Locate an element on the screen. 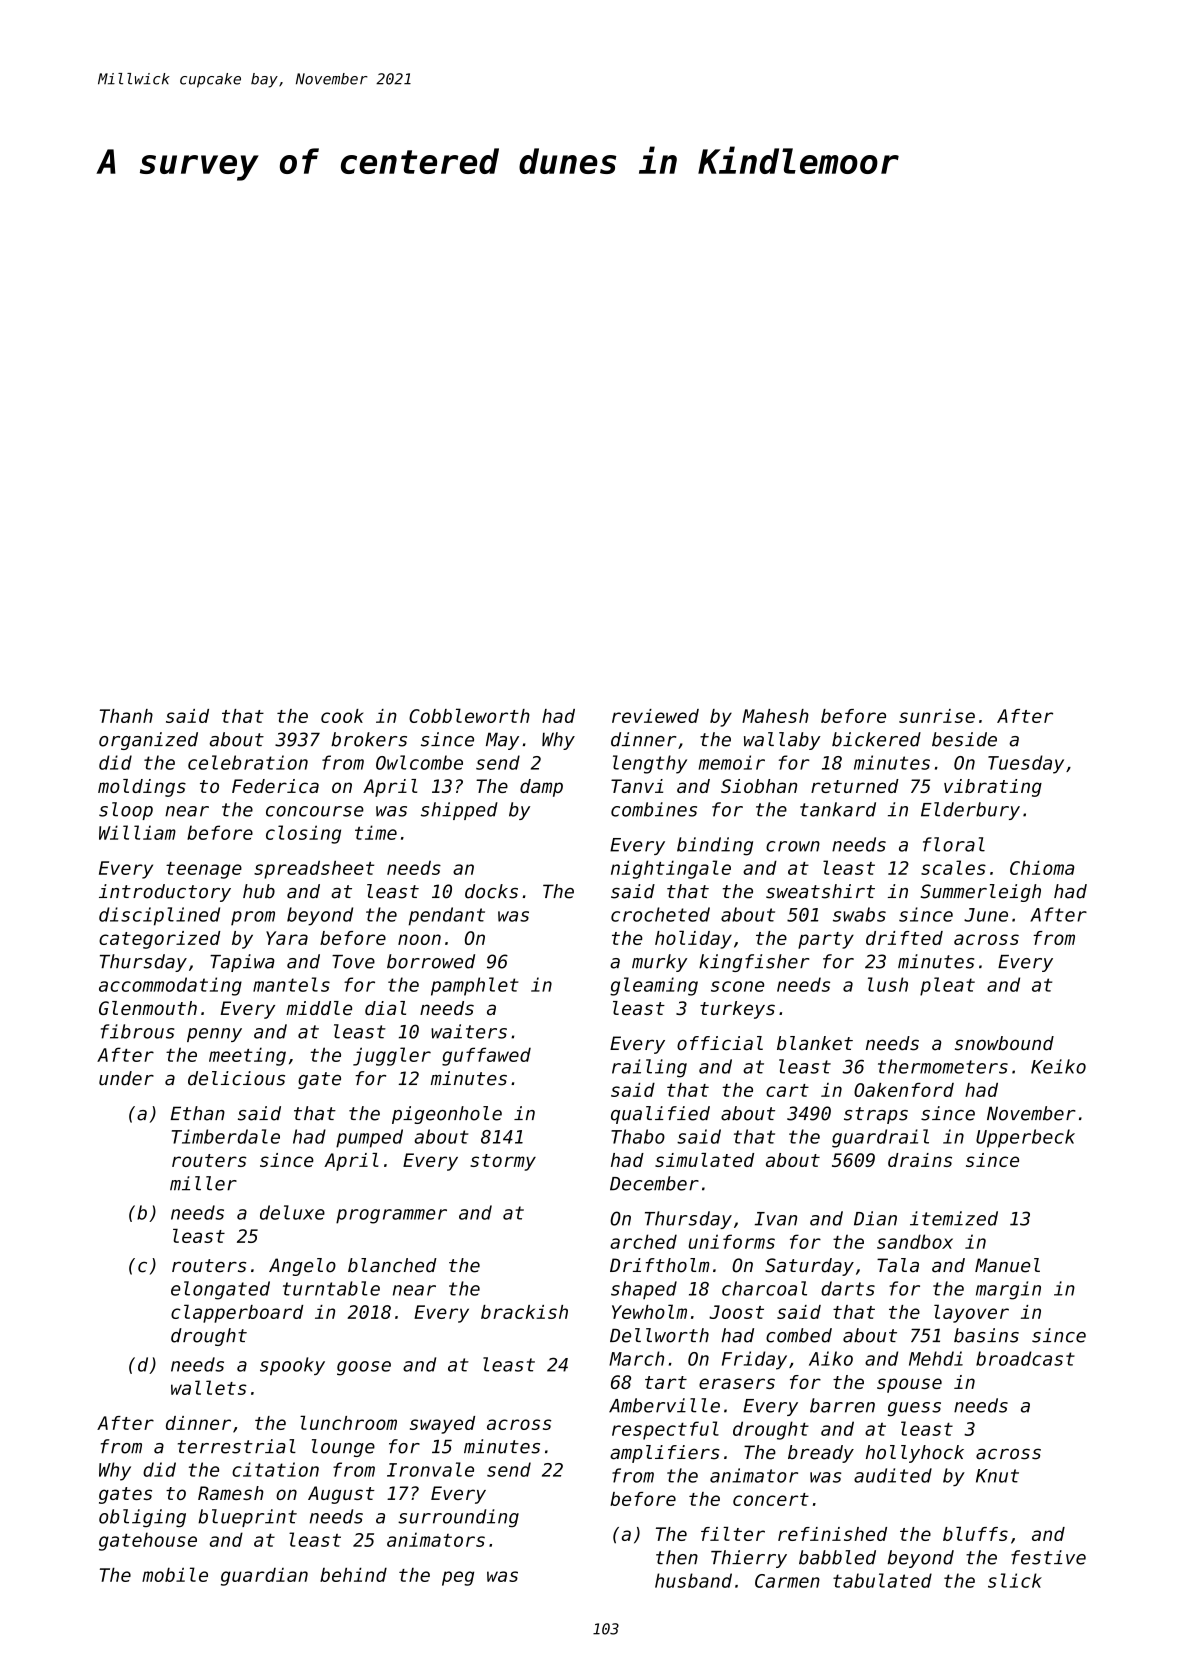 This screenshot has width=1185, height=1675. concourse is located at coordinates (315, 811).
